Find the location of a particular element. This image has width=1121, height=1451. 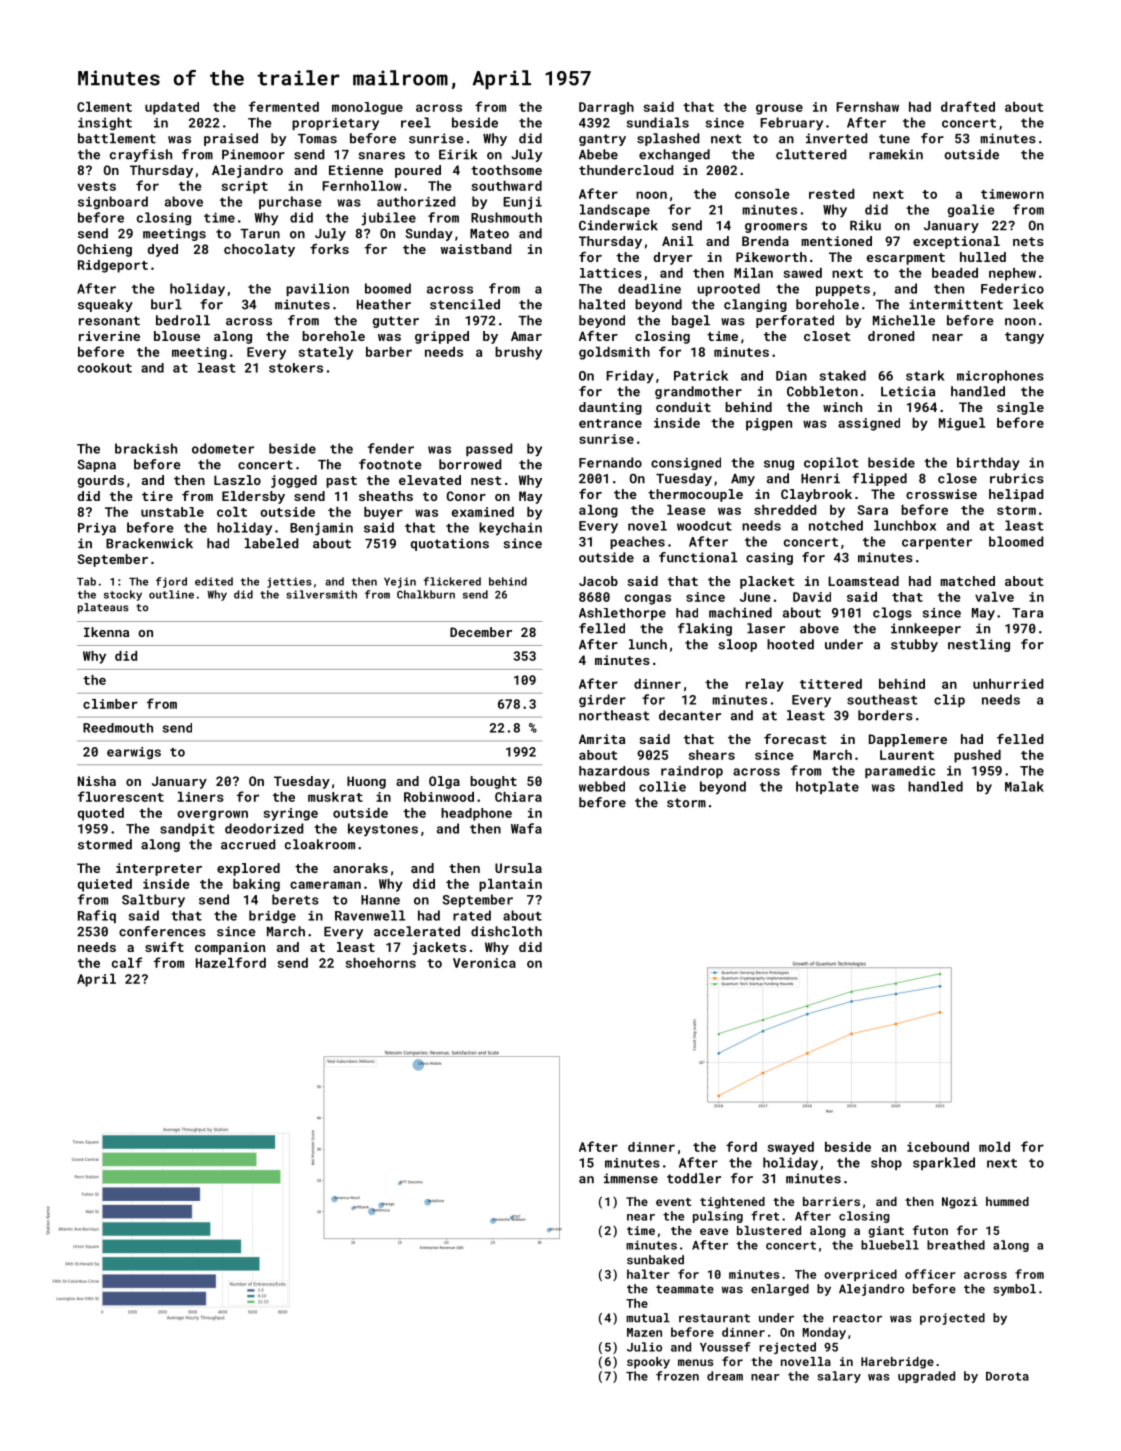

swift is located at coordinates (164, 947).
